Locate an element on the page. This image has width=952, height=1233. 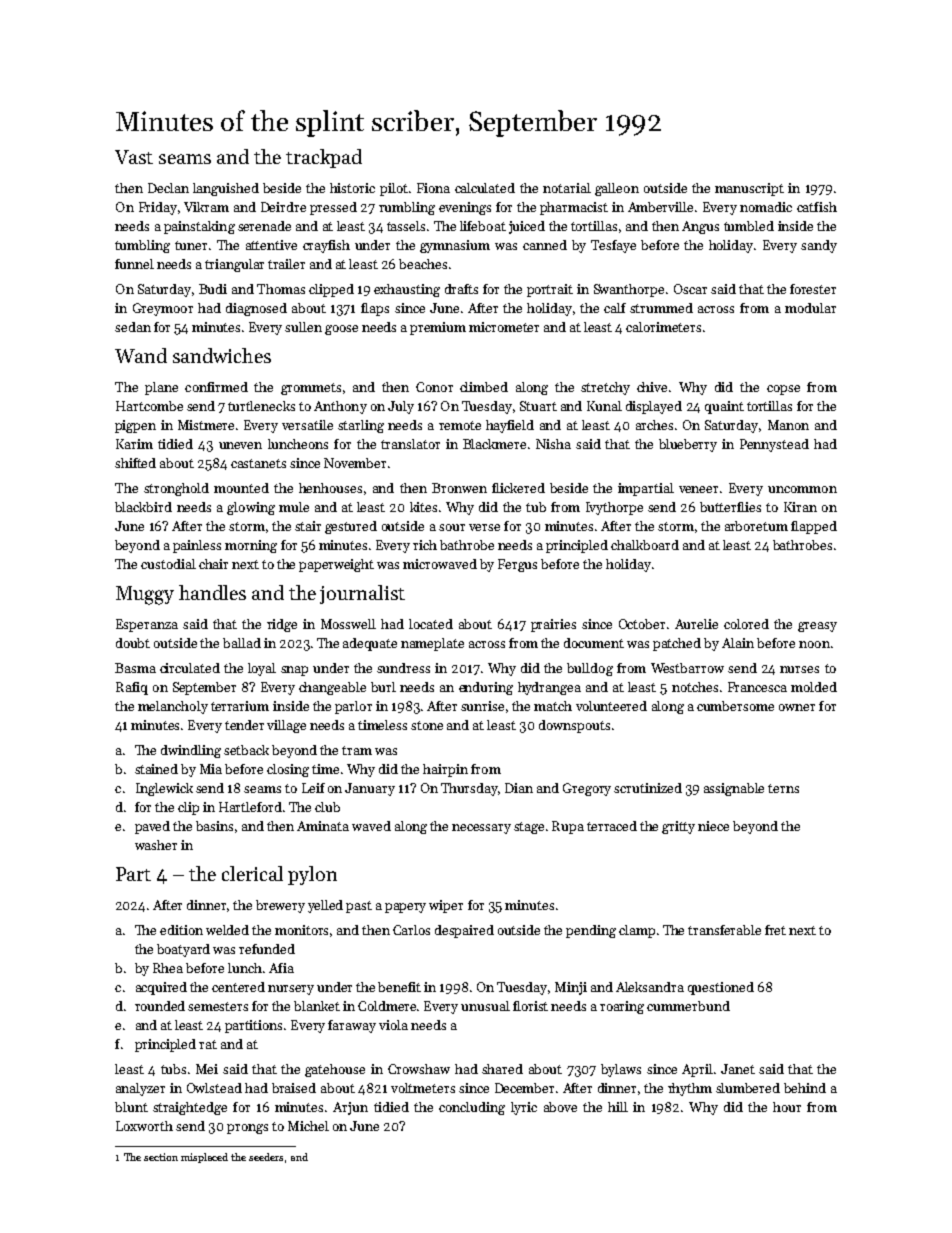
assignable is located at coordinates (734, 789).
